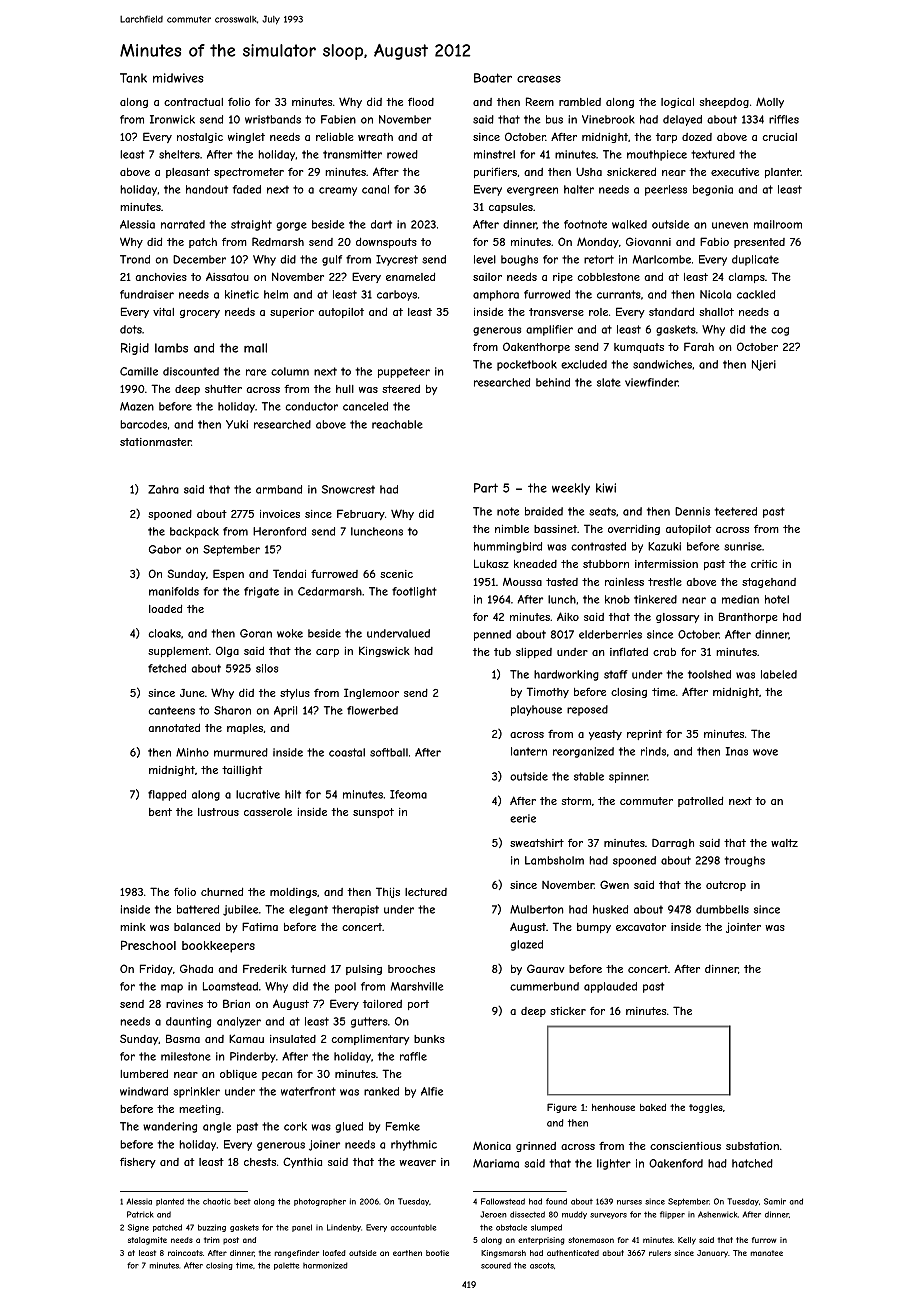  Describe the element at coordinates (295, 1126) in the image. I see `cork` at that location.
